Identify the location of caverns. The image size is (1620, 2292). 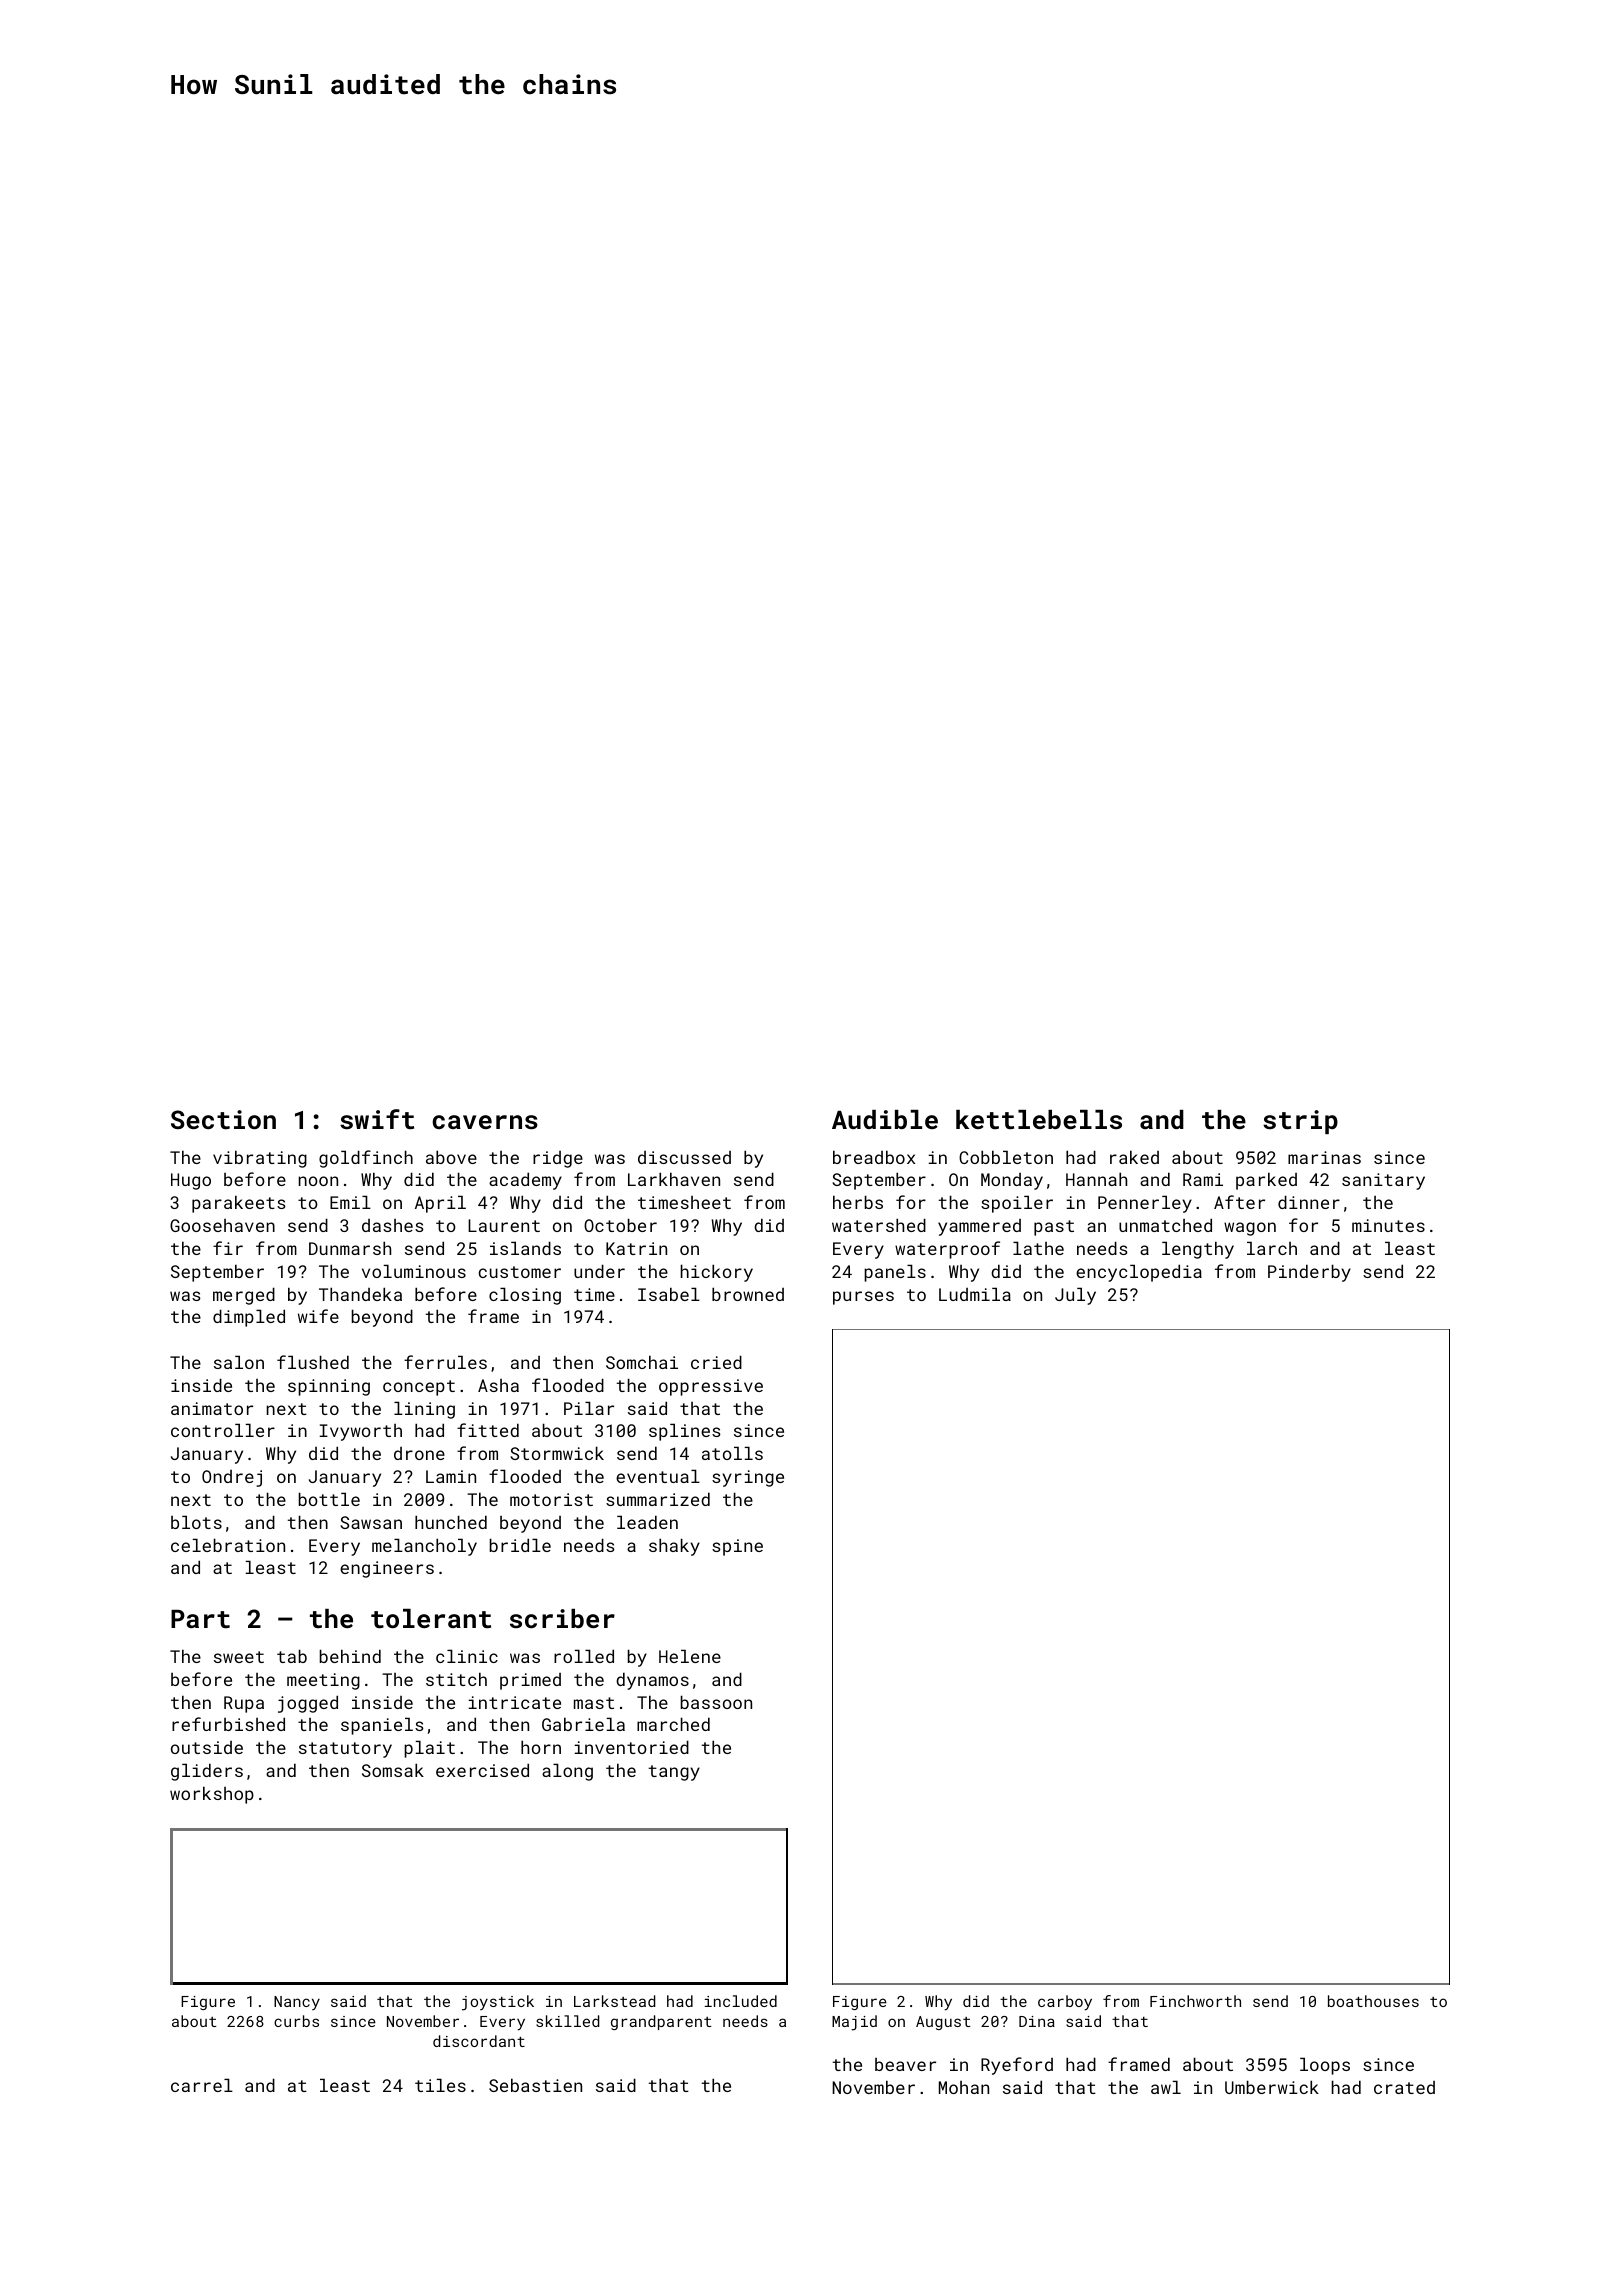
(485, 1122).
